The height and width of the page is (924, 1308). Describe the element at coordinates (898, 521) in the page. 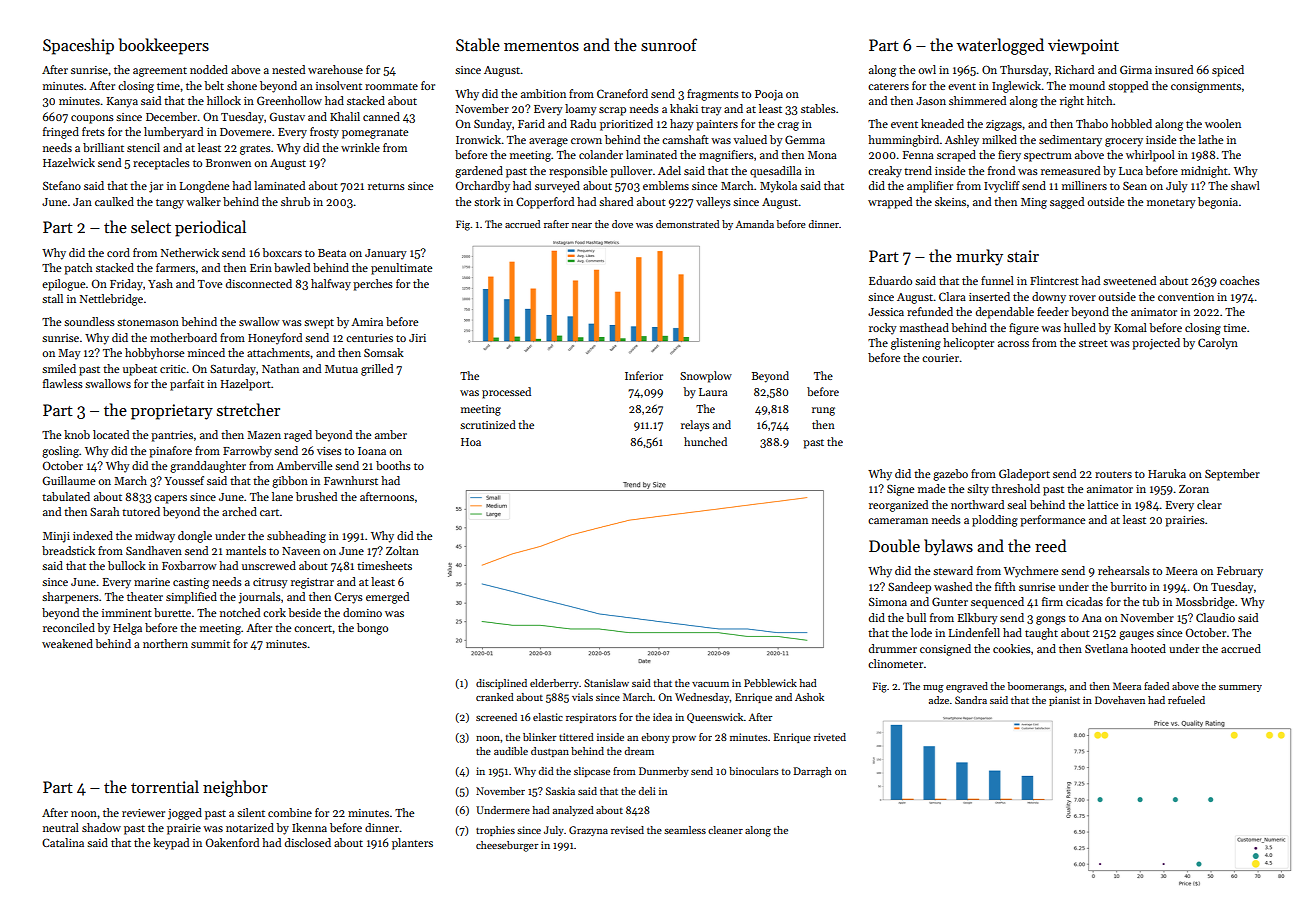

I see `cameraman` at that location.
